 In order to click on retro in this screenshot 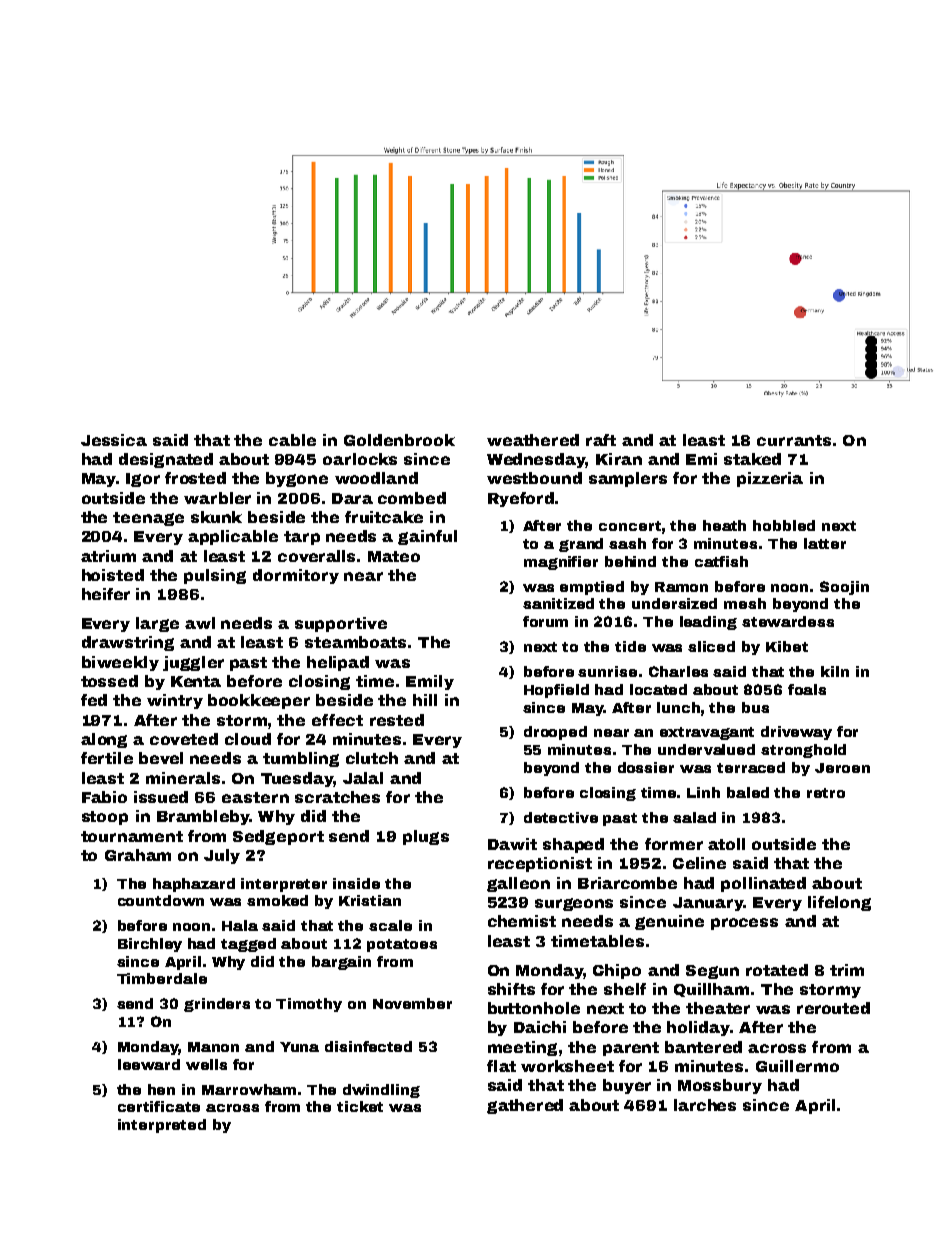, I will do `click(826, 793)`.
